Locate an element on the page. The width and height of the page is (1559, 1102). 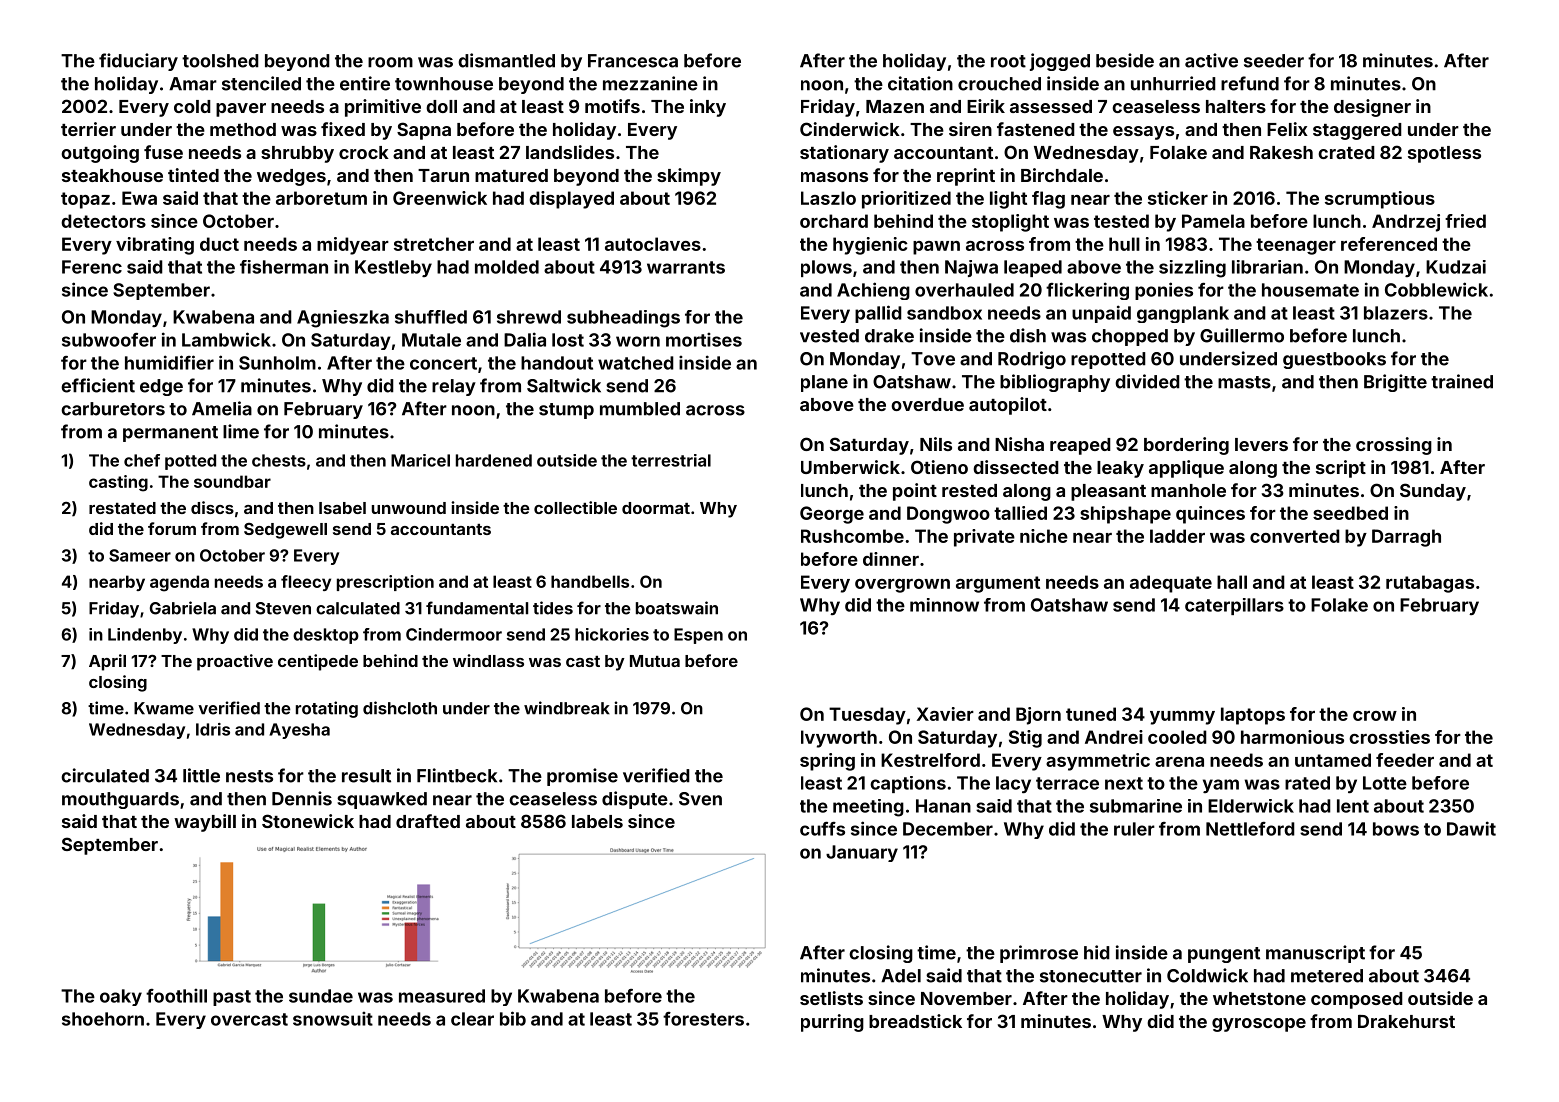
gyroscope is located at coordinates (1259, 1025).
